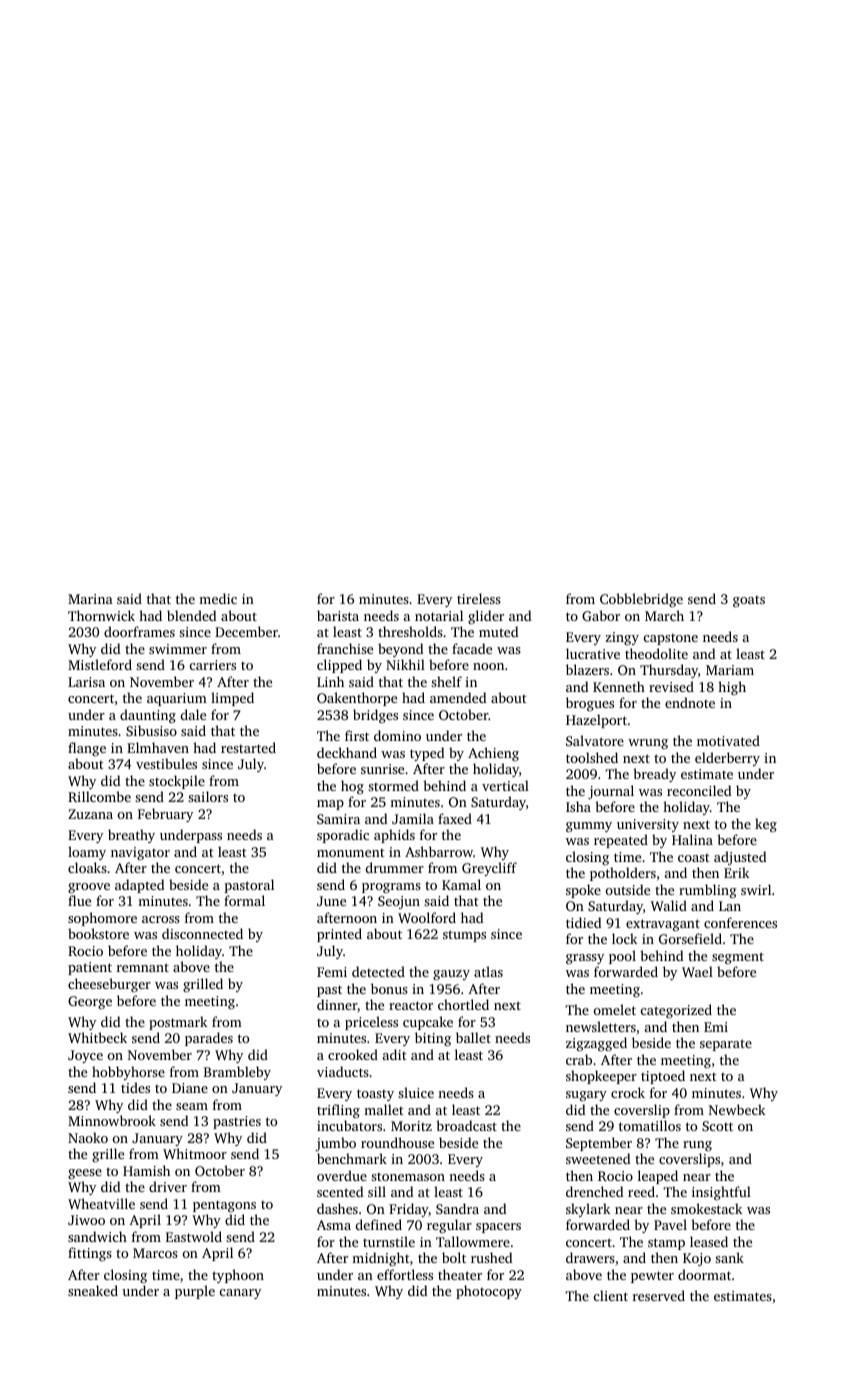  What do you see at coordinates (721, 1193) in the screenshot?
I see `insightful` at bounding box center [721, 1193].
